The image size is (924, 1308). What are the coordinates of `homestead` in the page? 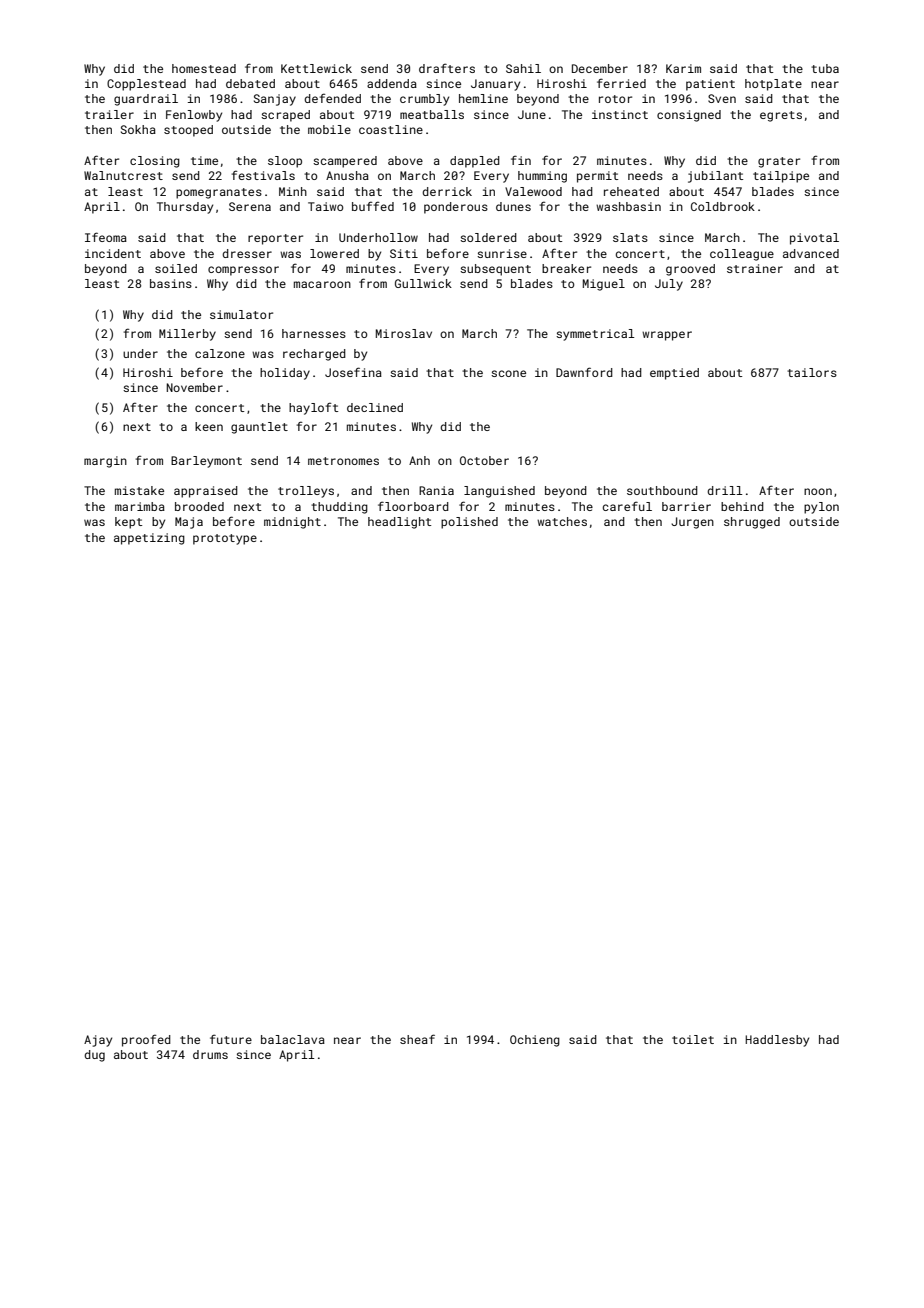 It's located at (204, 68).
